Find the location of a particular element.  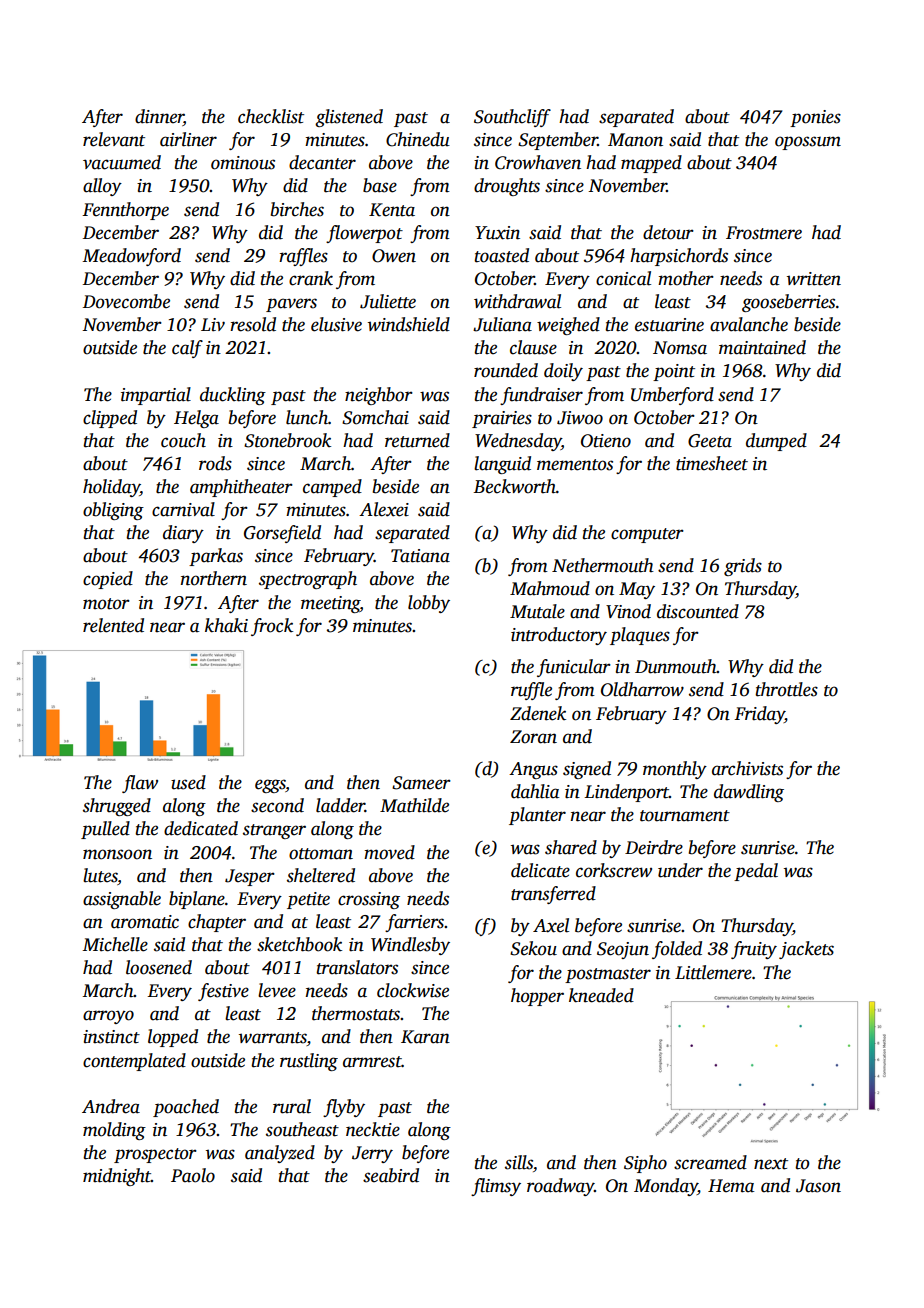

opossum is located at coordinates (808, 143).
